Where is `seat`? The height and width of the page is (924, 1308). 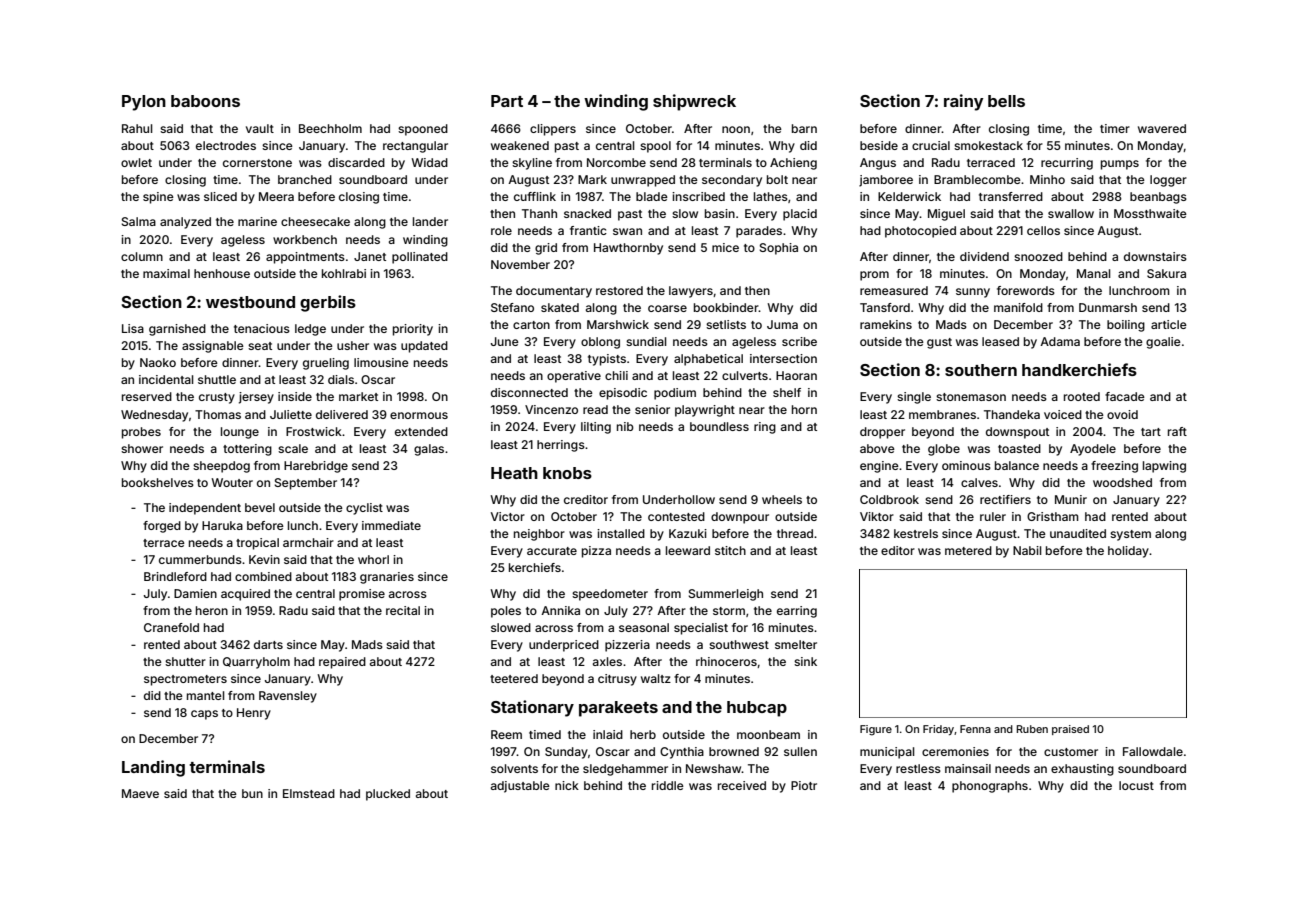
seat is located at coordinates (260, 346).
